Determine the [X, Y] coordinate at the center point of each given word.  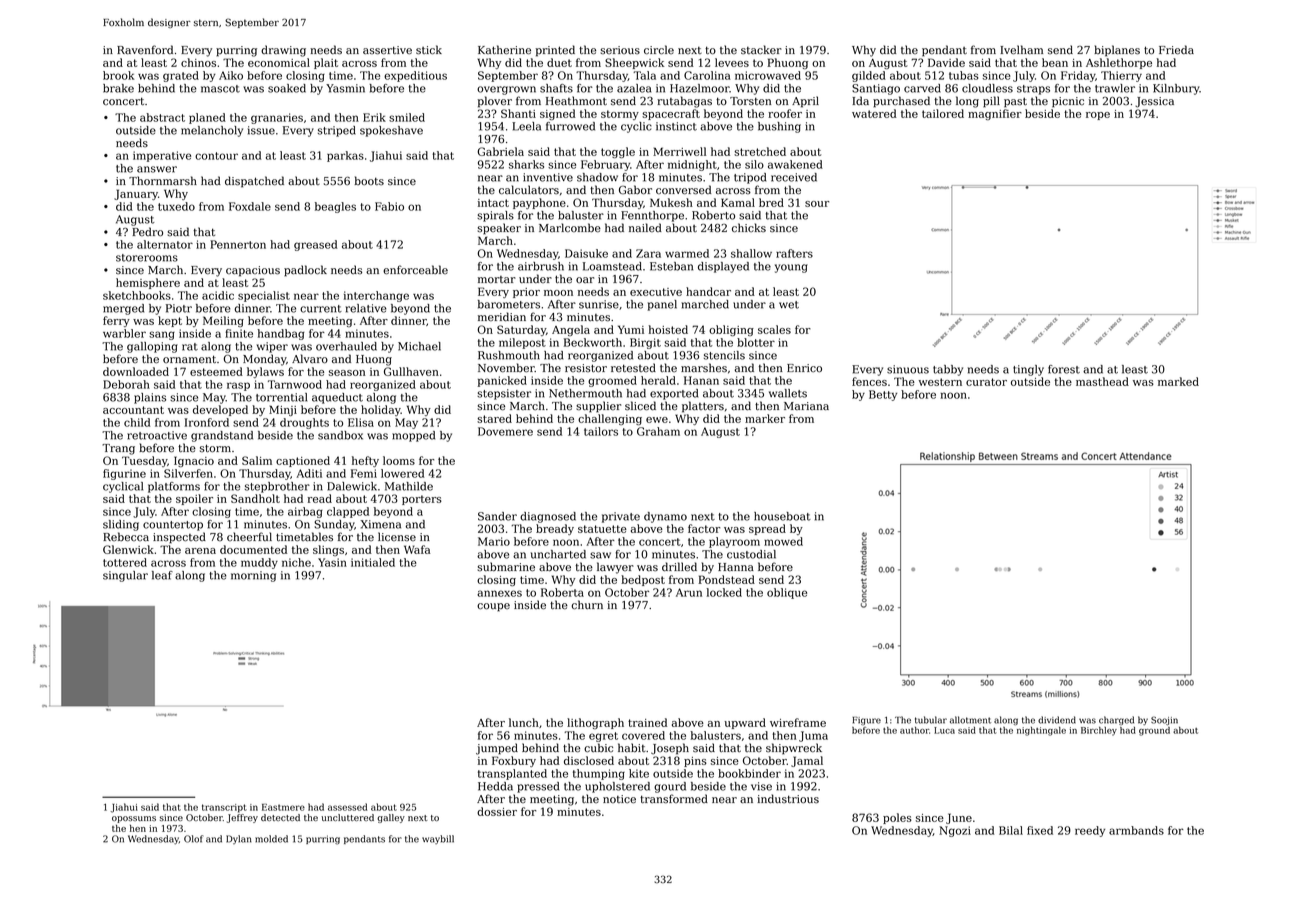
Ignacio [194, 461]
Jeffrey [242, 818]
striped [337, 131]
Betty [883, 395]
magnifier [995, 114]
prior [526, 293]
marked [1178, 381]
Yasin [332, 562]
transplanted [512, 774]
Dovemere [505, 431]
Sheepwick [634, 63]
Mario [494, 541]
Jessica [1154, 102]
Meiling [223, 321]
